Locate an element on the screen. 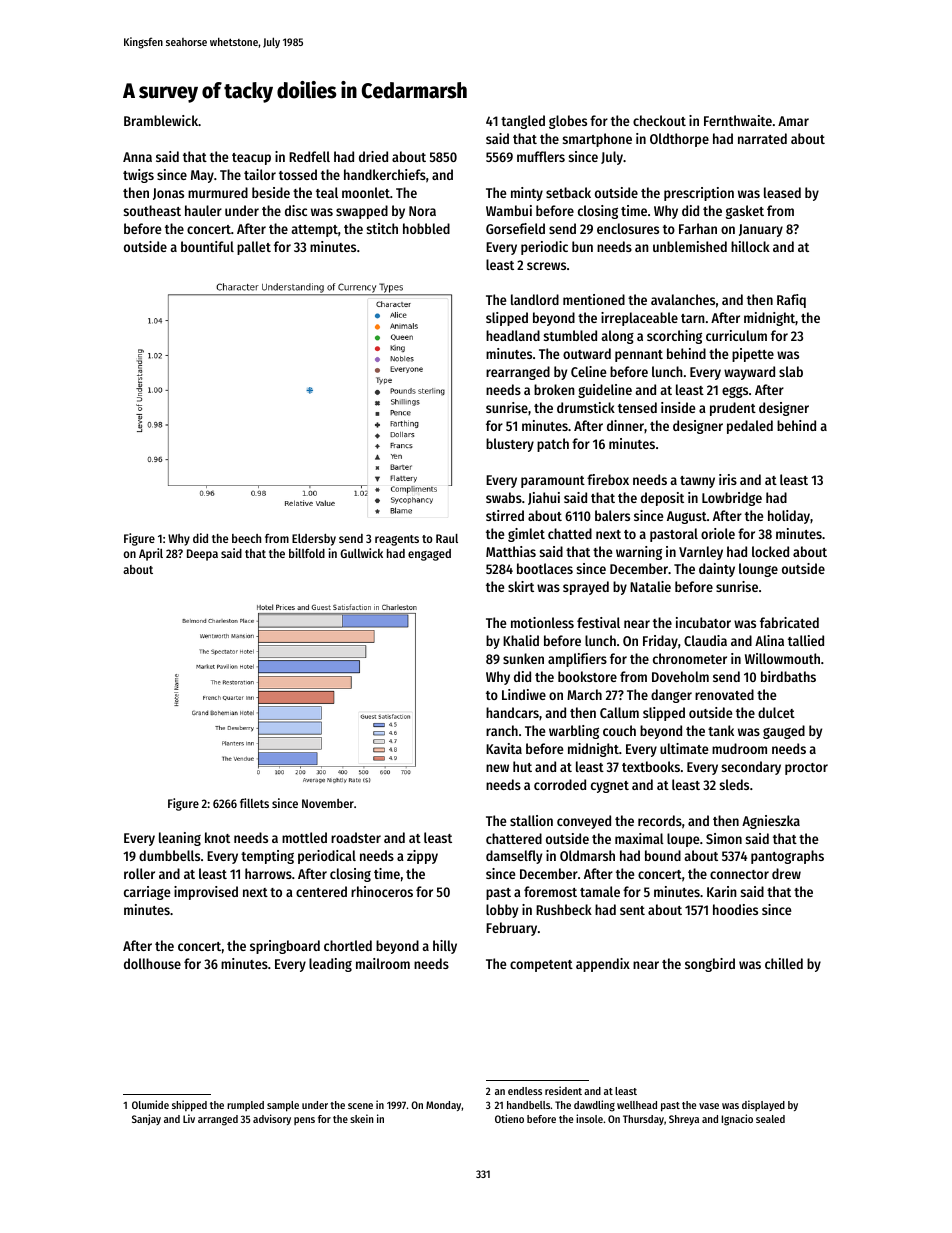 The image size is (952, 1233). Deepa is located at coordinates (202, 555).
